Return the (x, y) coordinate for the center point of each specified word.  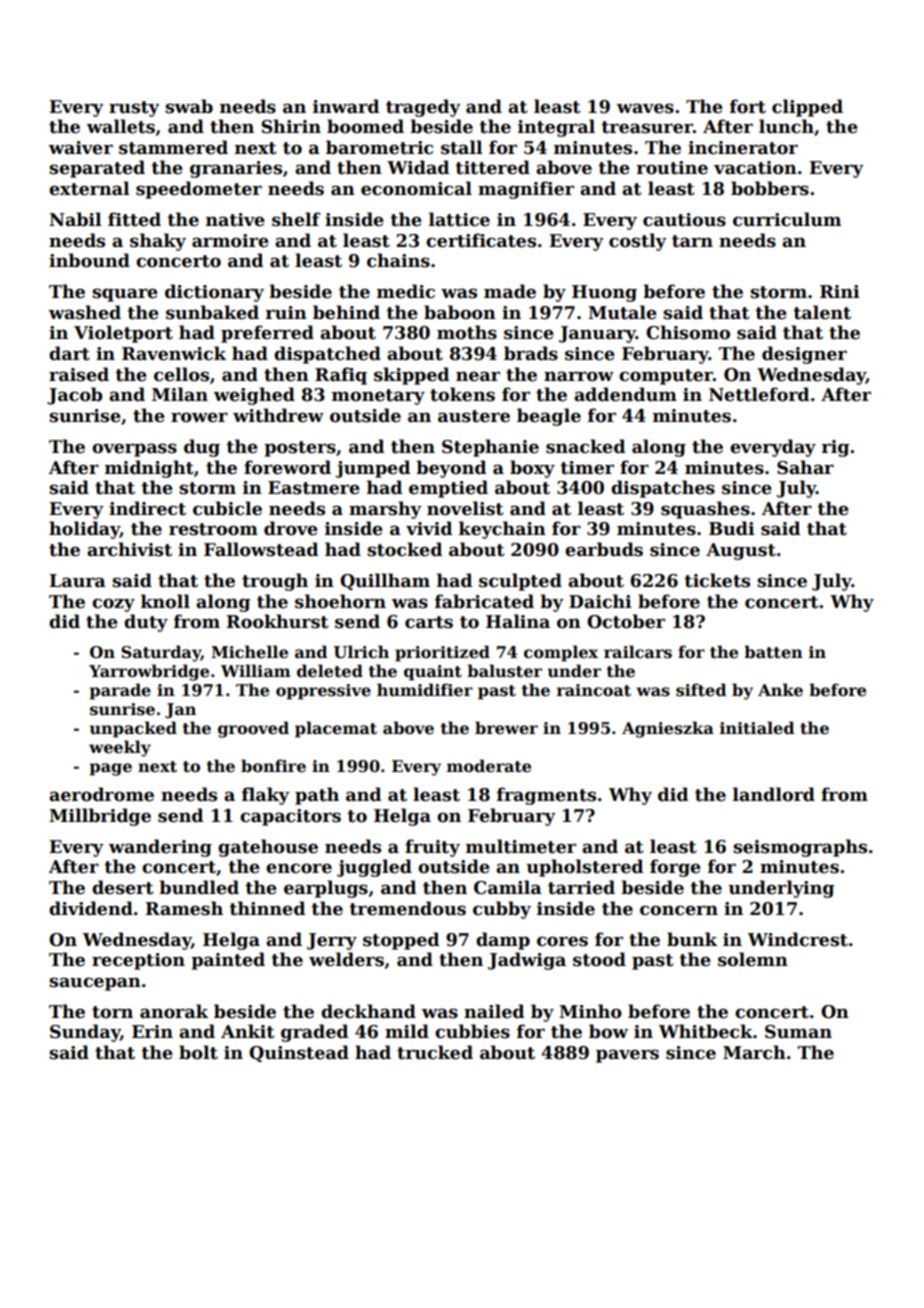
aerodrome (101, 794)
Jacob (75, 396)
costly (638, 242)
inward (346, 106)
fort (748, 106)
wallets (121, 126)
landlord (774, 794)
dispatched (327, 355)
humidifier (425, 690)
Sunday (85, 1033)
